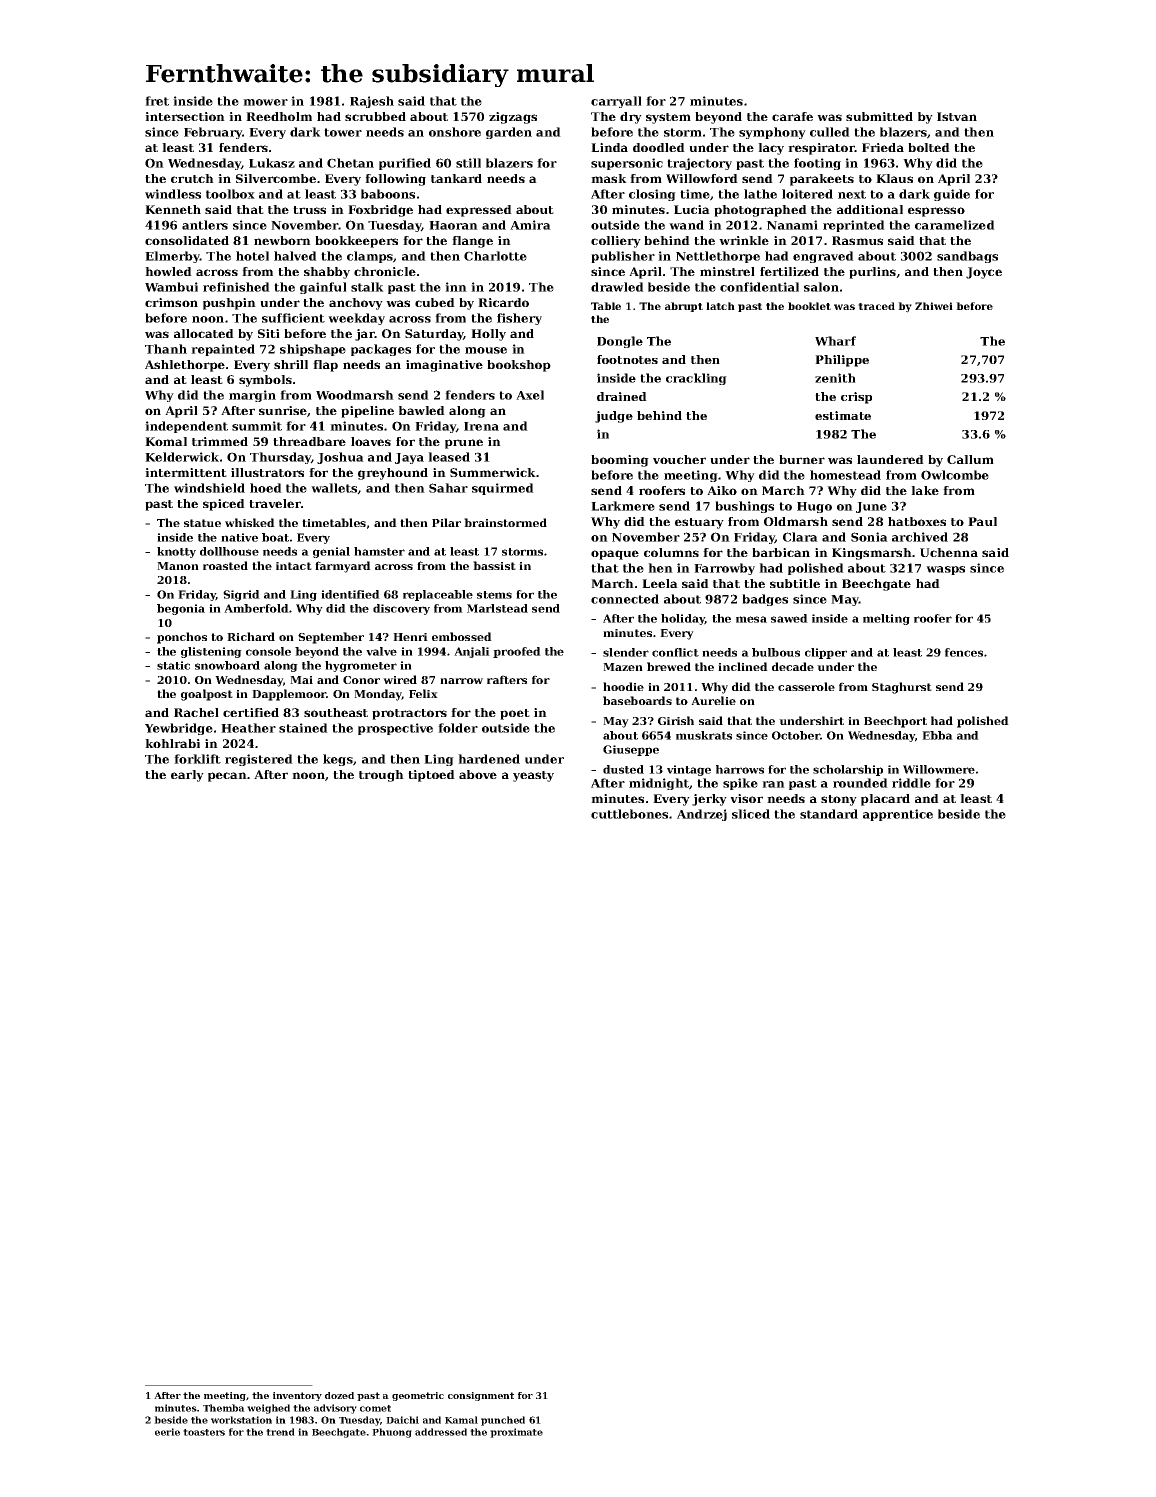 The image size is (1156, 1497). I want to click on mower, so click(265, 102).
